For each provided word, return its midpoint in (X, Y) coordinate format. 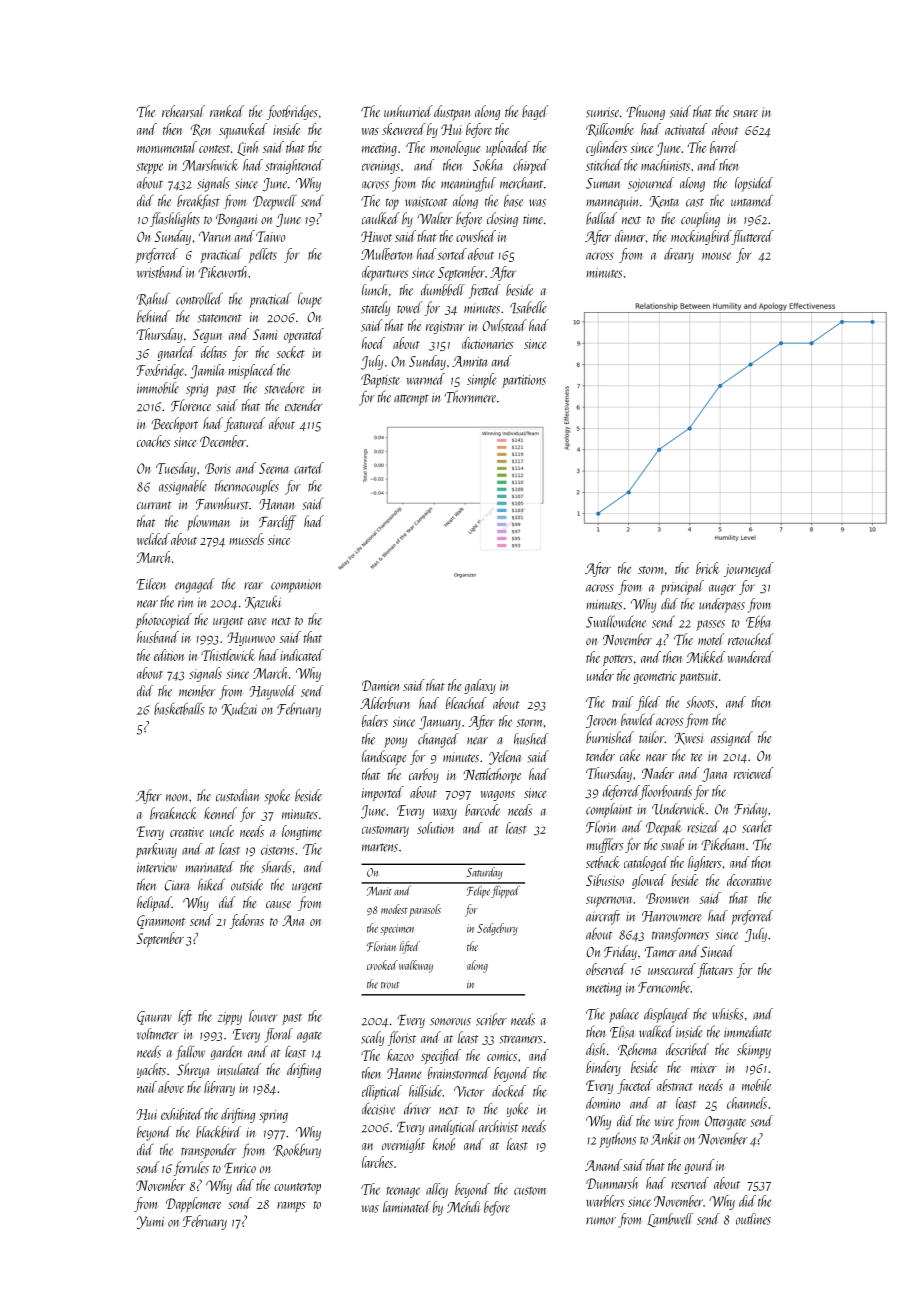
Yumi (150, 1222)
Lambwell (670, 1220)
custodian (237, 795)
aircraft (603, 917)
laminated (407, 1207)
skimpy (754, 1051)
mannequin (612, 203)
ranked (227, 111)
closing (502, 219)
